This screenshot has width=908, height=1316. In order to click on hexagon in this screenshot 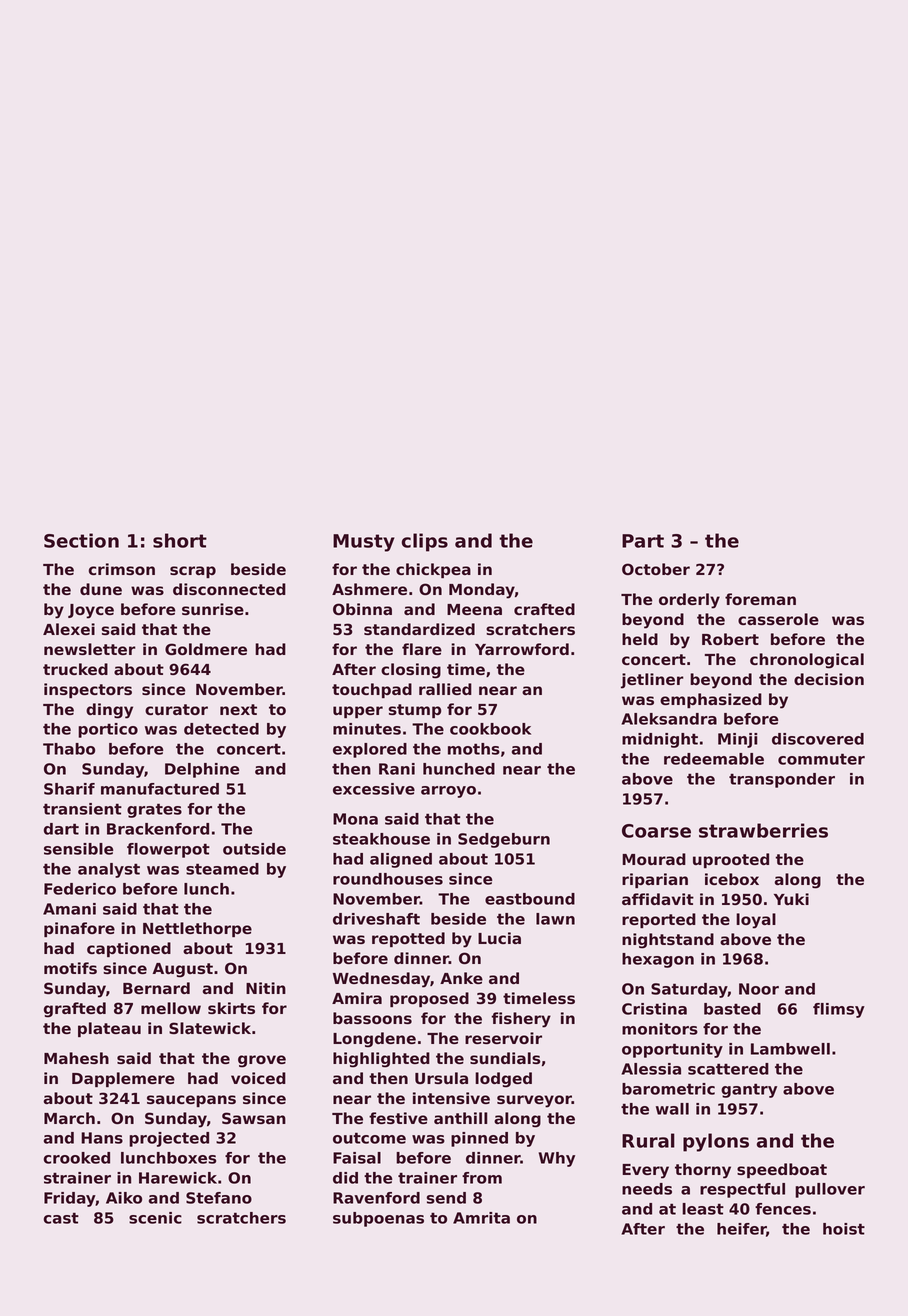, I will do `click(658, 960)`.
